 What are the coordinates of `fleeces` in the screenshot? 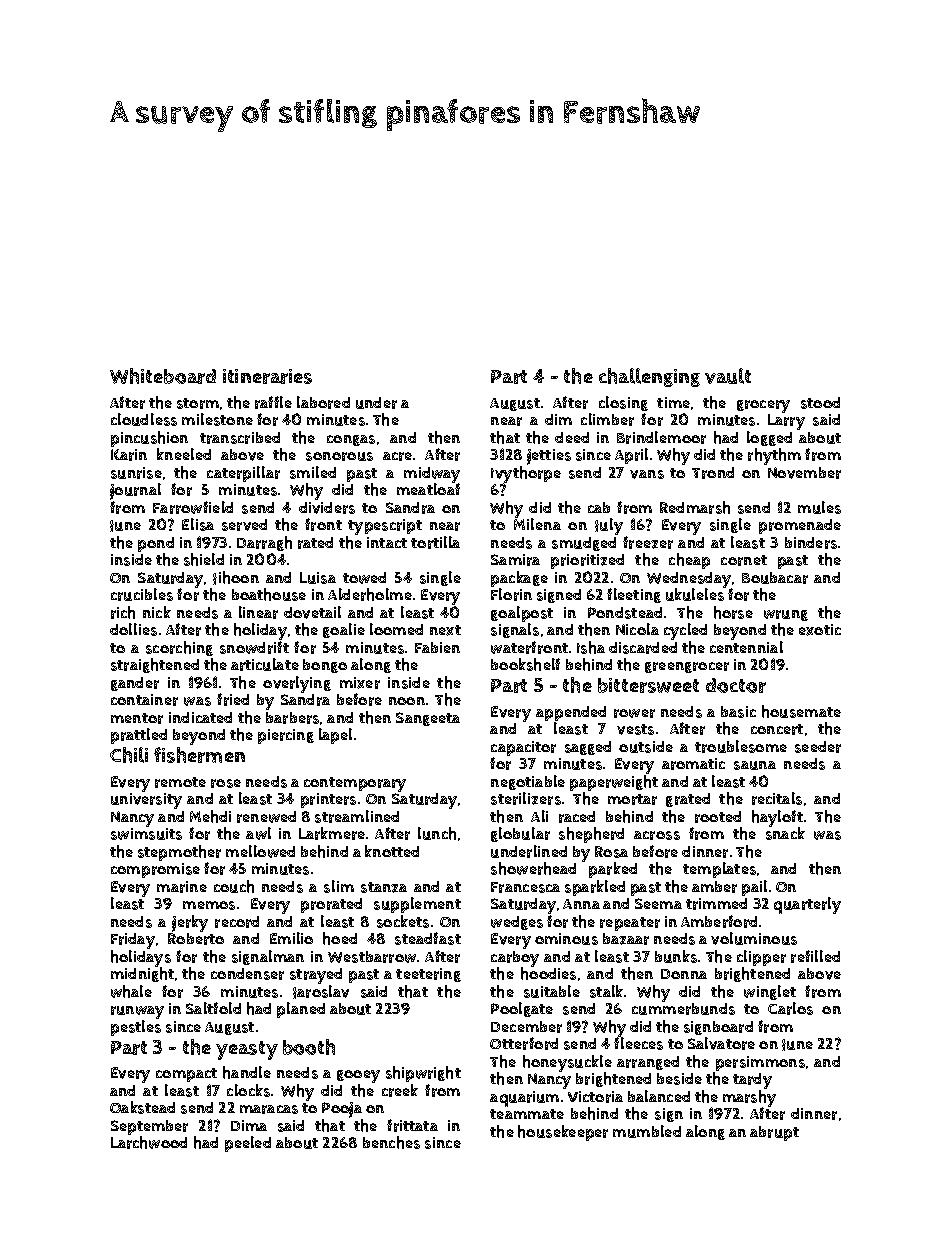 It's located at (638, 1043).
